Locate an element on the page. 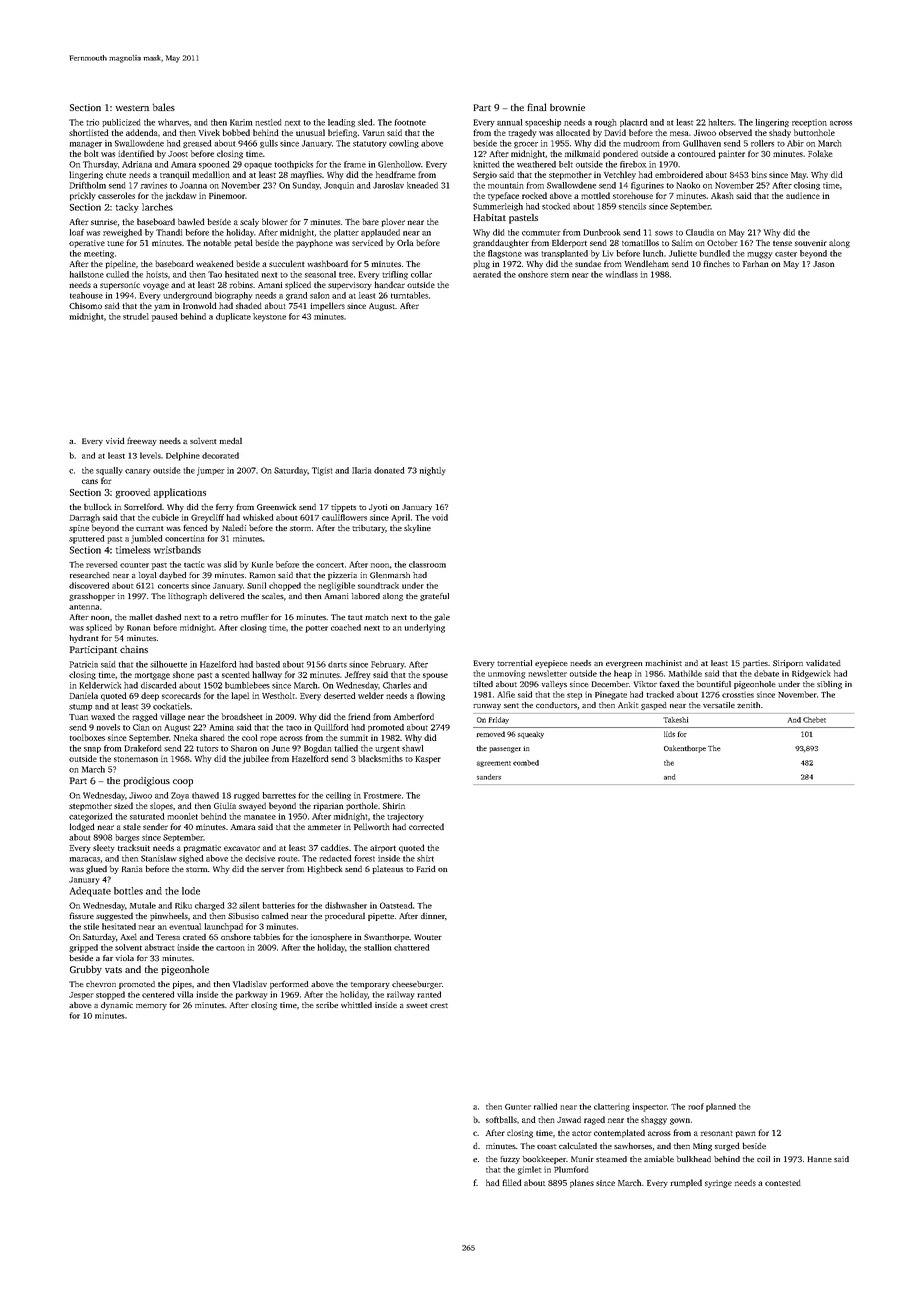 This document has width=924, height=1308. Karim is located at coordinates (241, 122).
